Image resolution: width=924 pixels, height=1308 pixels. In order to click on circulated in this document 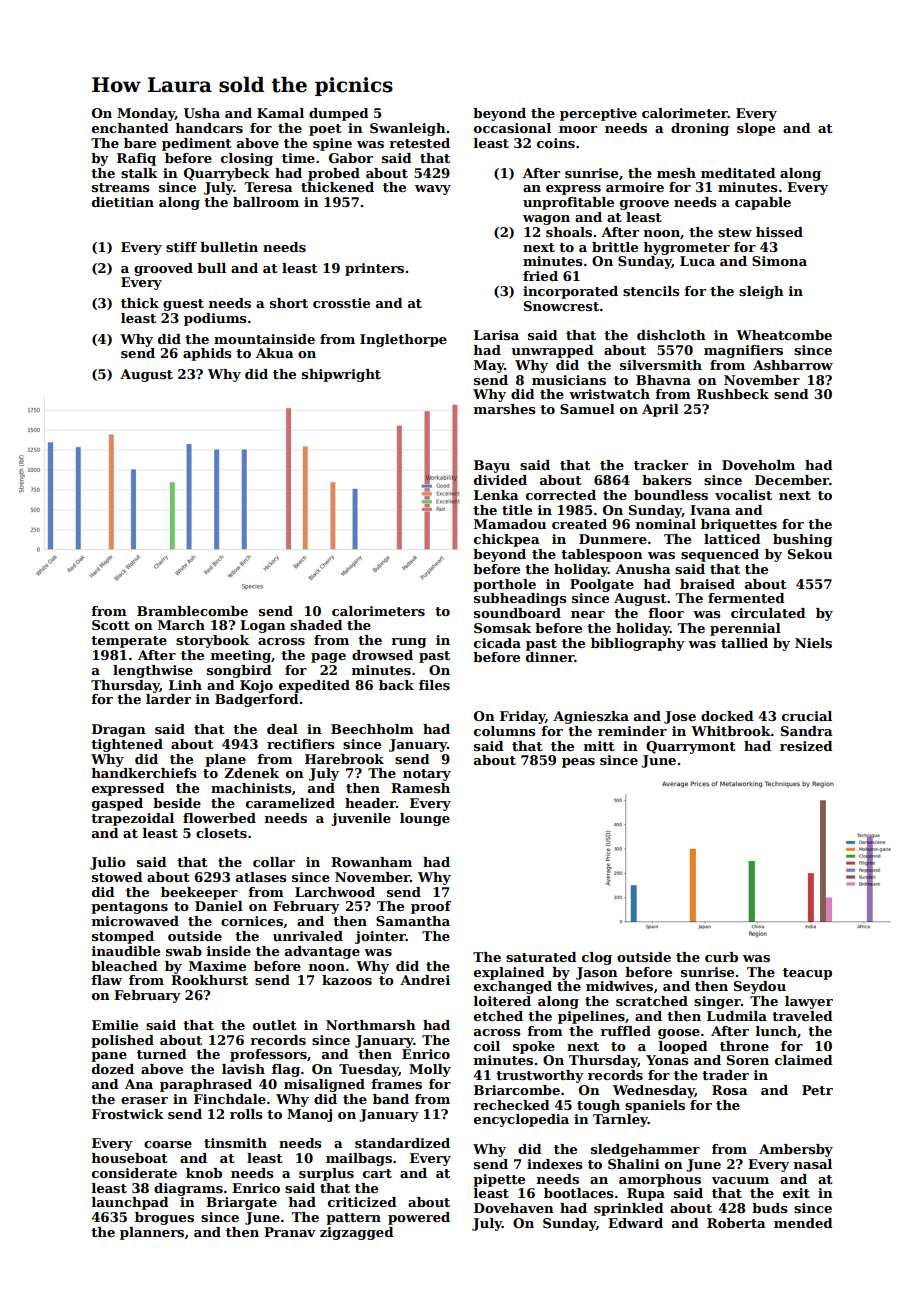, I will do `click(768, 613)`.
